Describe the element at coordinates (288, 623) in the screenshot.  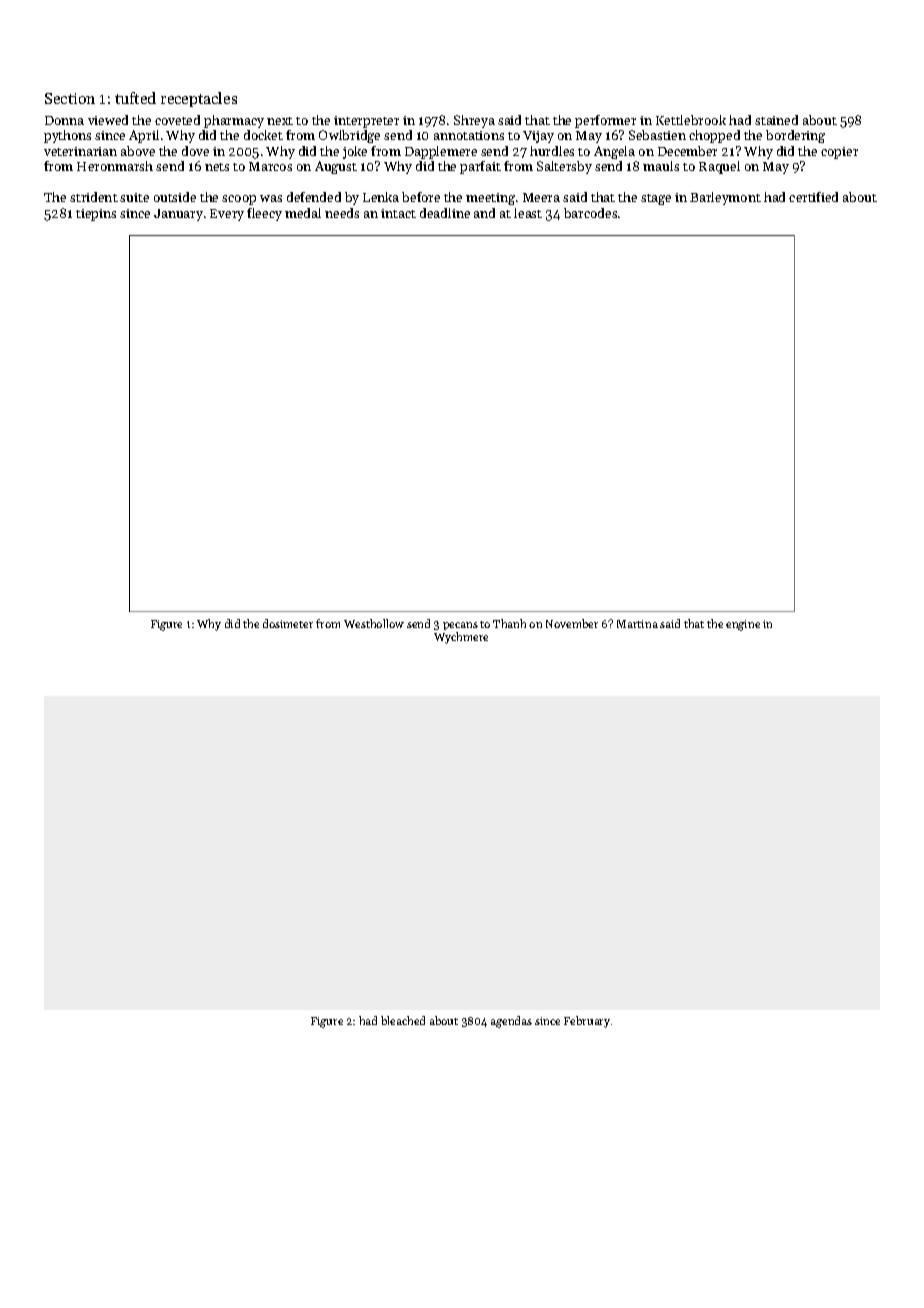
I see `dosimeter` at that location.
